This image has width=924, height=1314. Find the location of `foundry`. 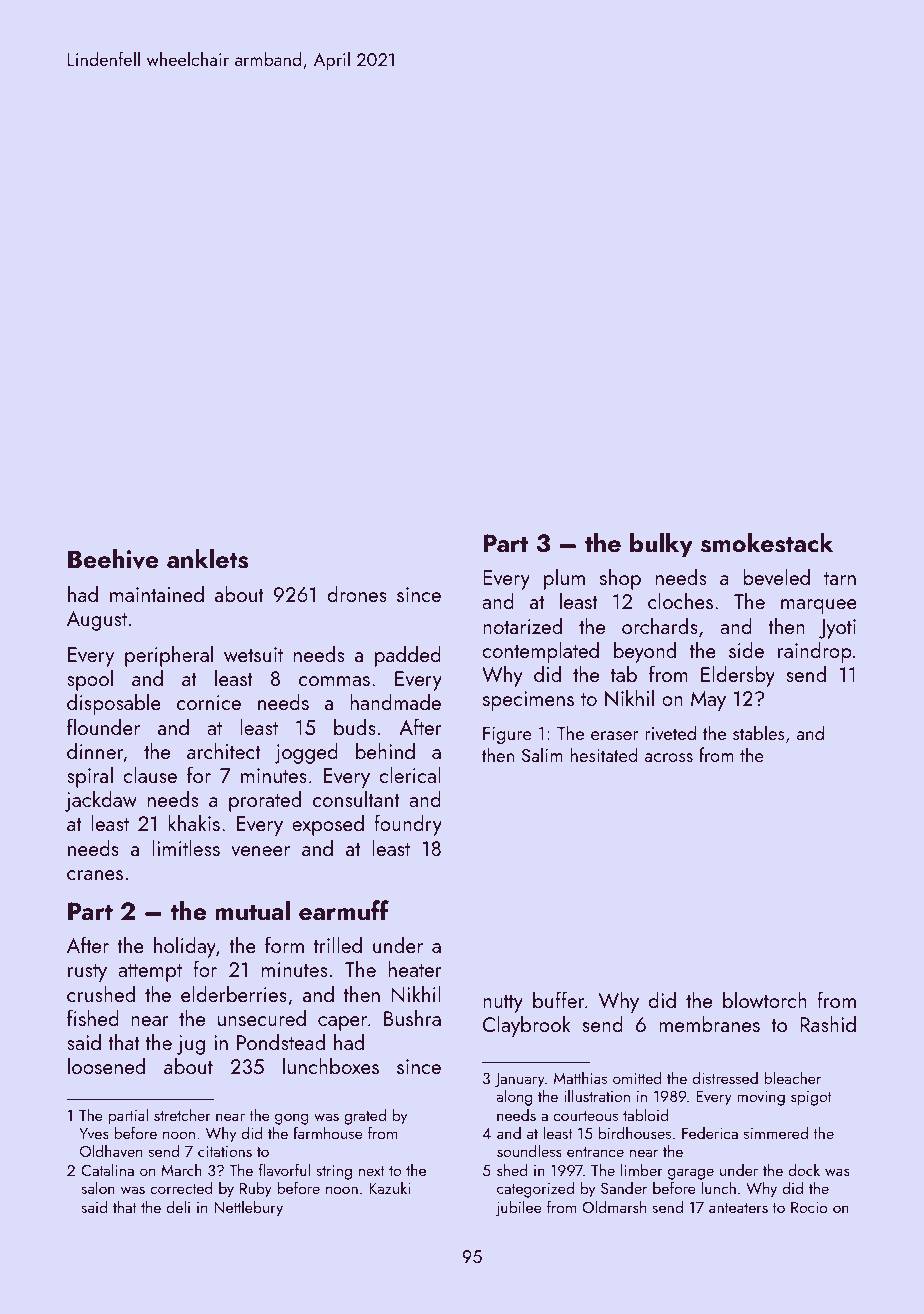

foundry is located at coordinates (408, 825).
